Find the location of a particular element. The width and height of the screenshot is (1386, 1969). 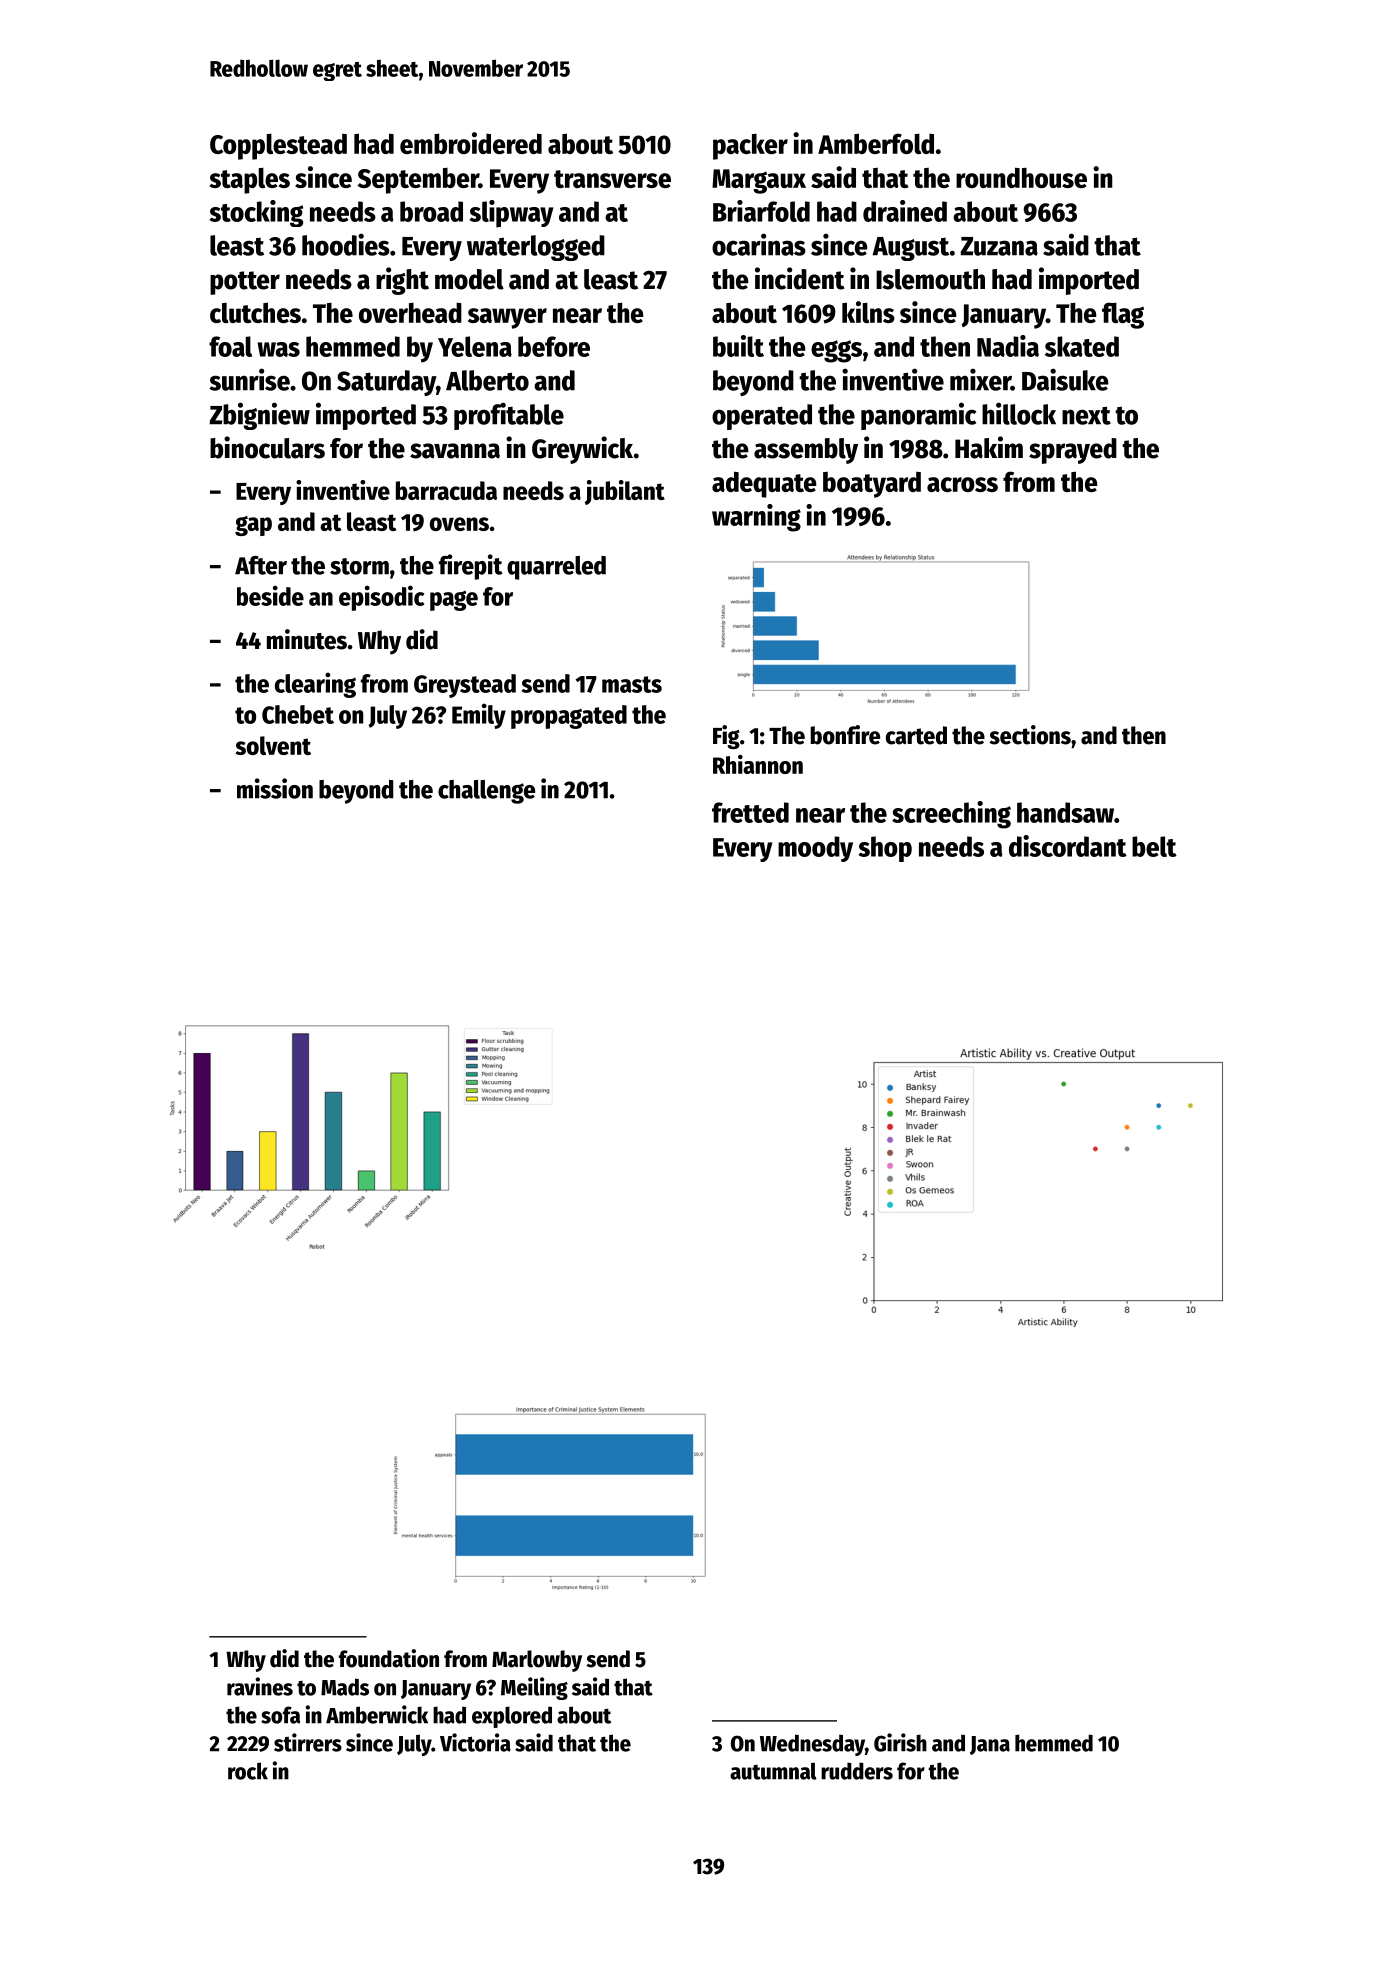

flag is located at coordinates (1123, 315).
